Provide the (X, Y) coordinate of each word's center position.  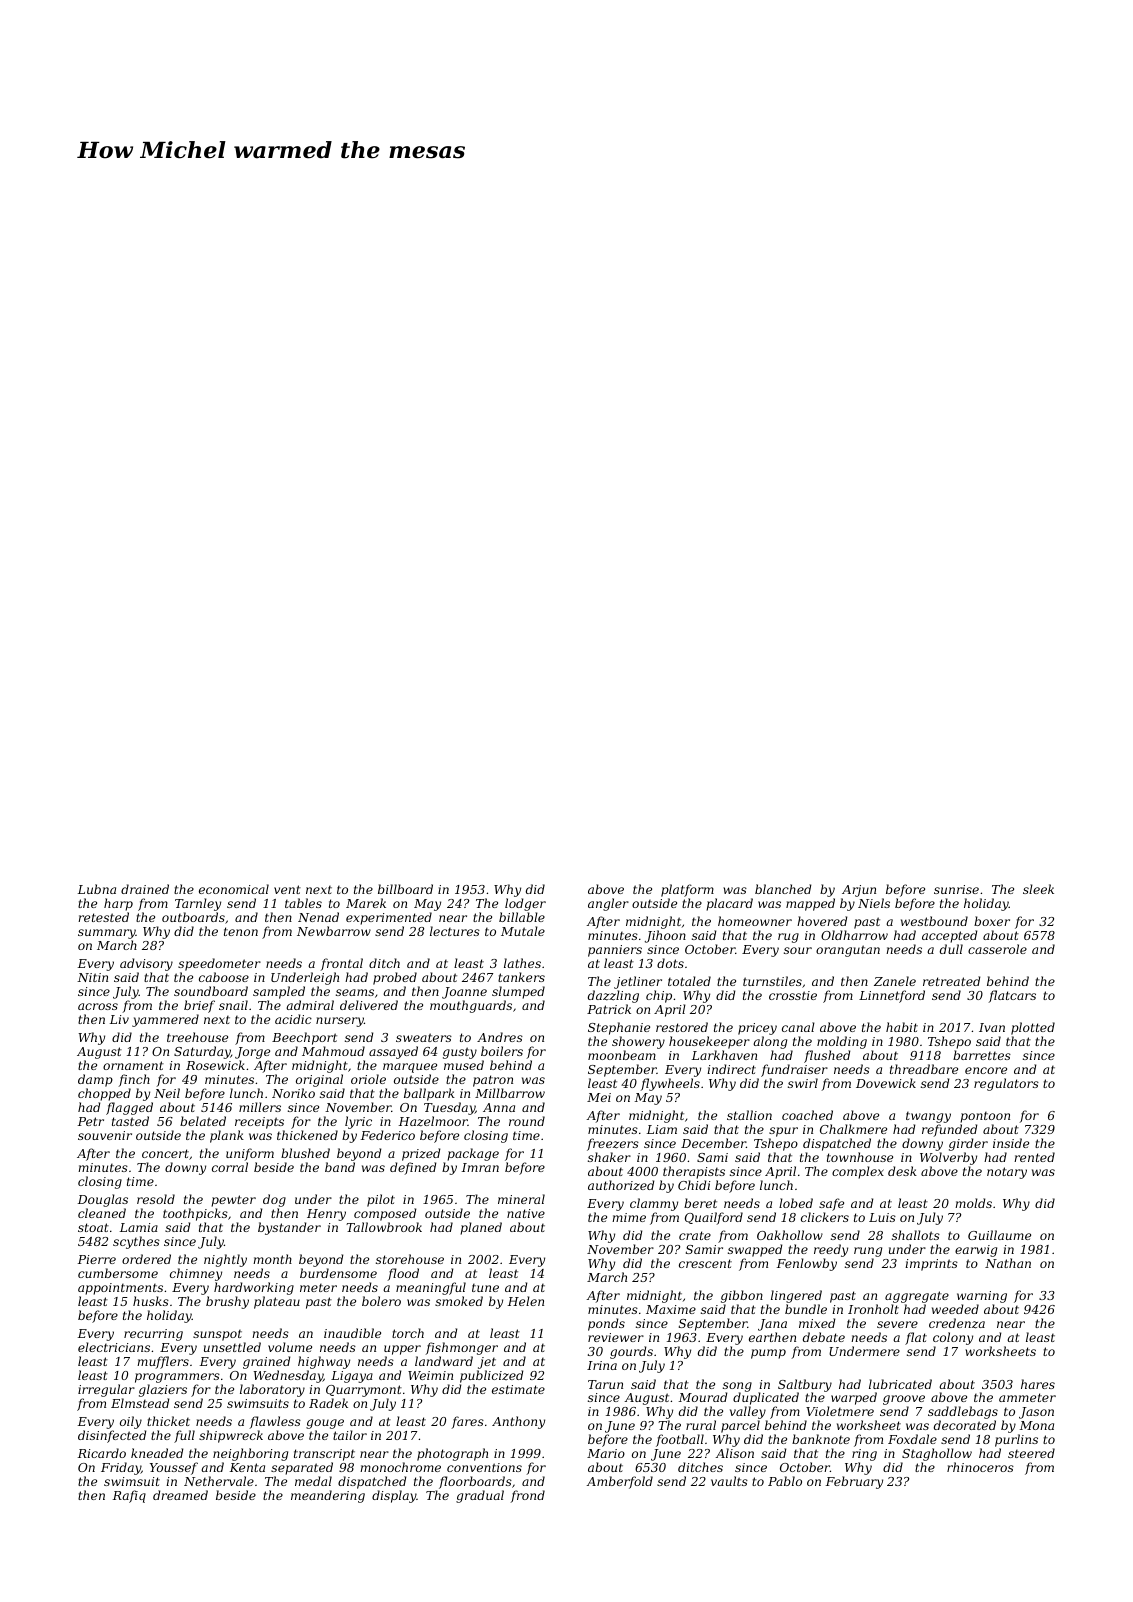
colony (953, 1339)
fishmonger (461, 1348)
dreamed (180, 1495)
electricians (114, 1347)
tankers (521, 977)
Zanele (895, 981)
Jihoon (665, 936)
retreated (951, 981)
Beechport (304, 1038)
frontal (341, 964)
